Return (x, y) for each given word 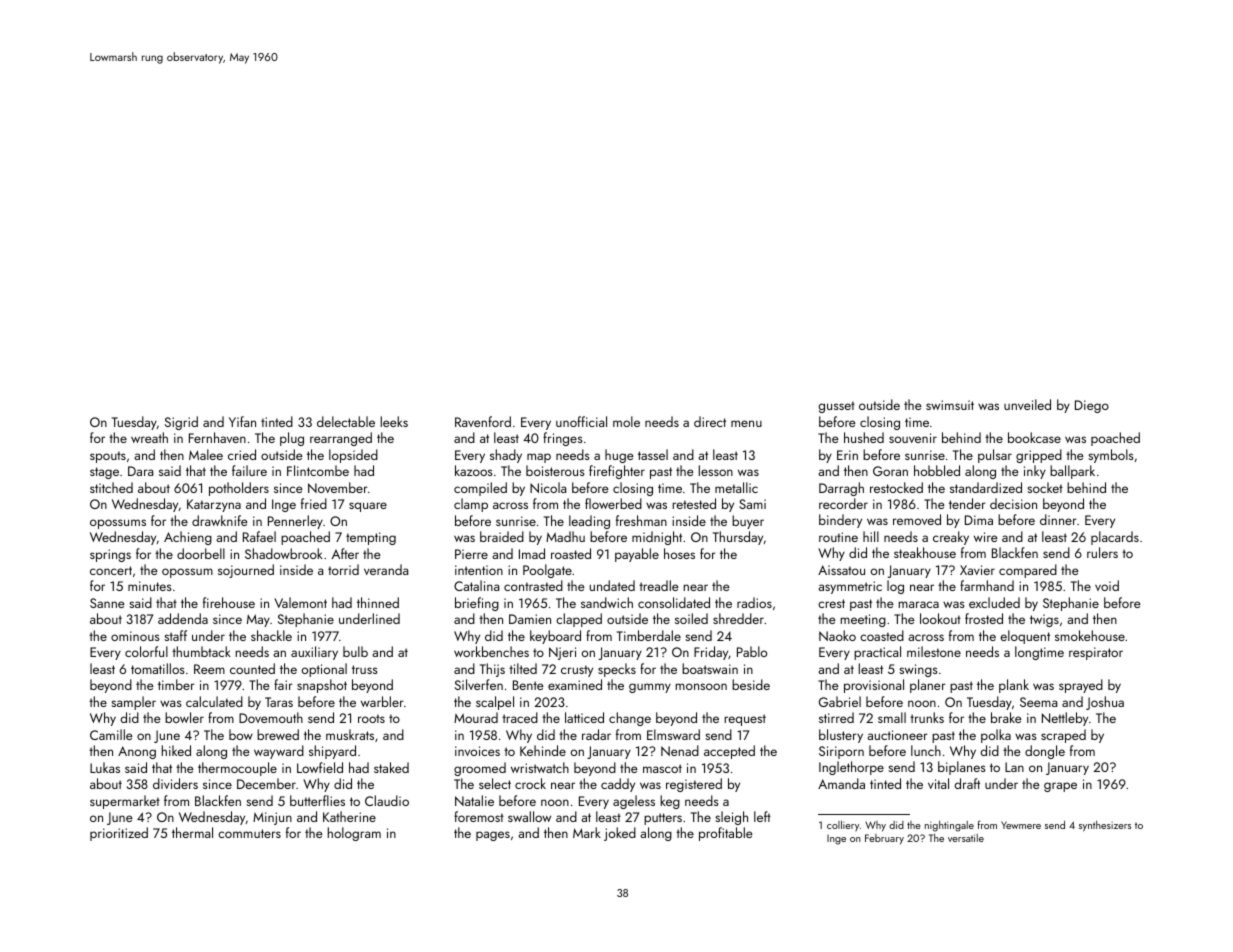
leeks (394, 421)
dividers (175, 783)
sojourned (246, 571)
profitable (725, 834)
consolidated (674, 602)
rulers (1102, 552)
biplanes (962, 768)
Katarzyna (214, 505)
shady (506, 456)
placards (1115, 538)
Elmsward (673, 734)
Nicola (548, 487)
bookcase (1034, 437)
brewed (278, 734)
